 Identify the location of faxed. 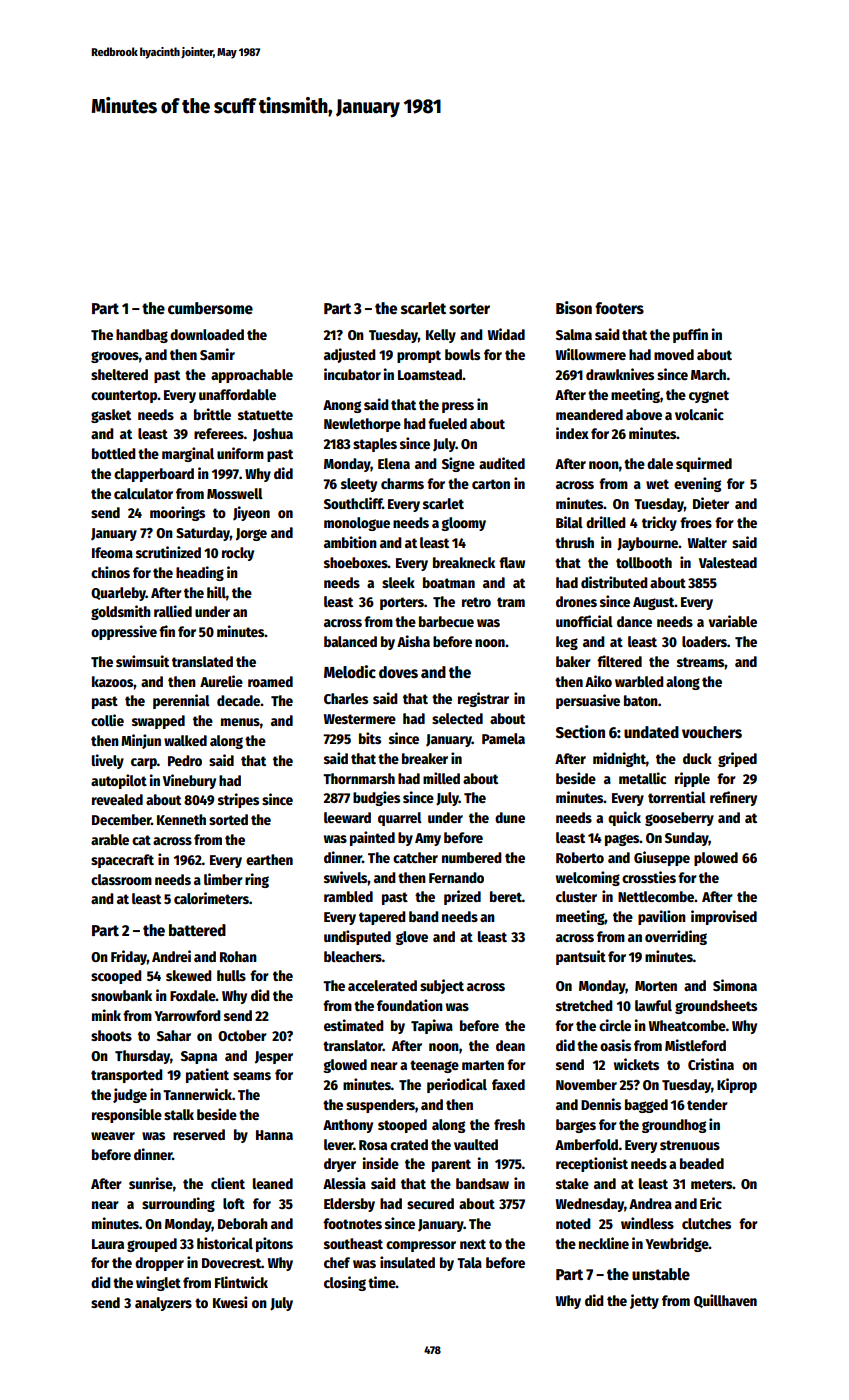
(508, 1084).
